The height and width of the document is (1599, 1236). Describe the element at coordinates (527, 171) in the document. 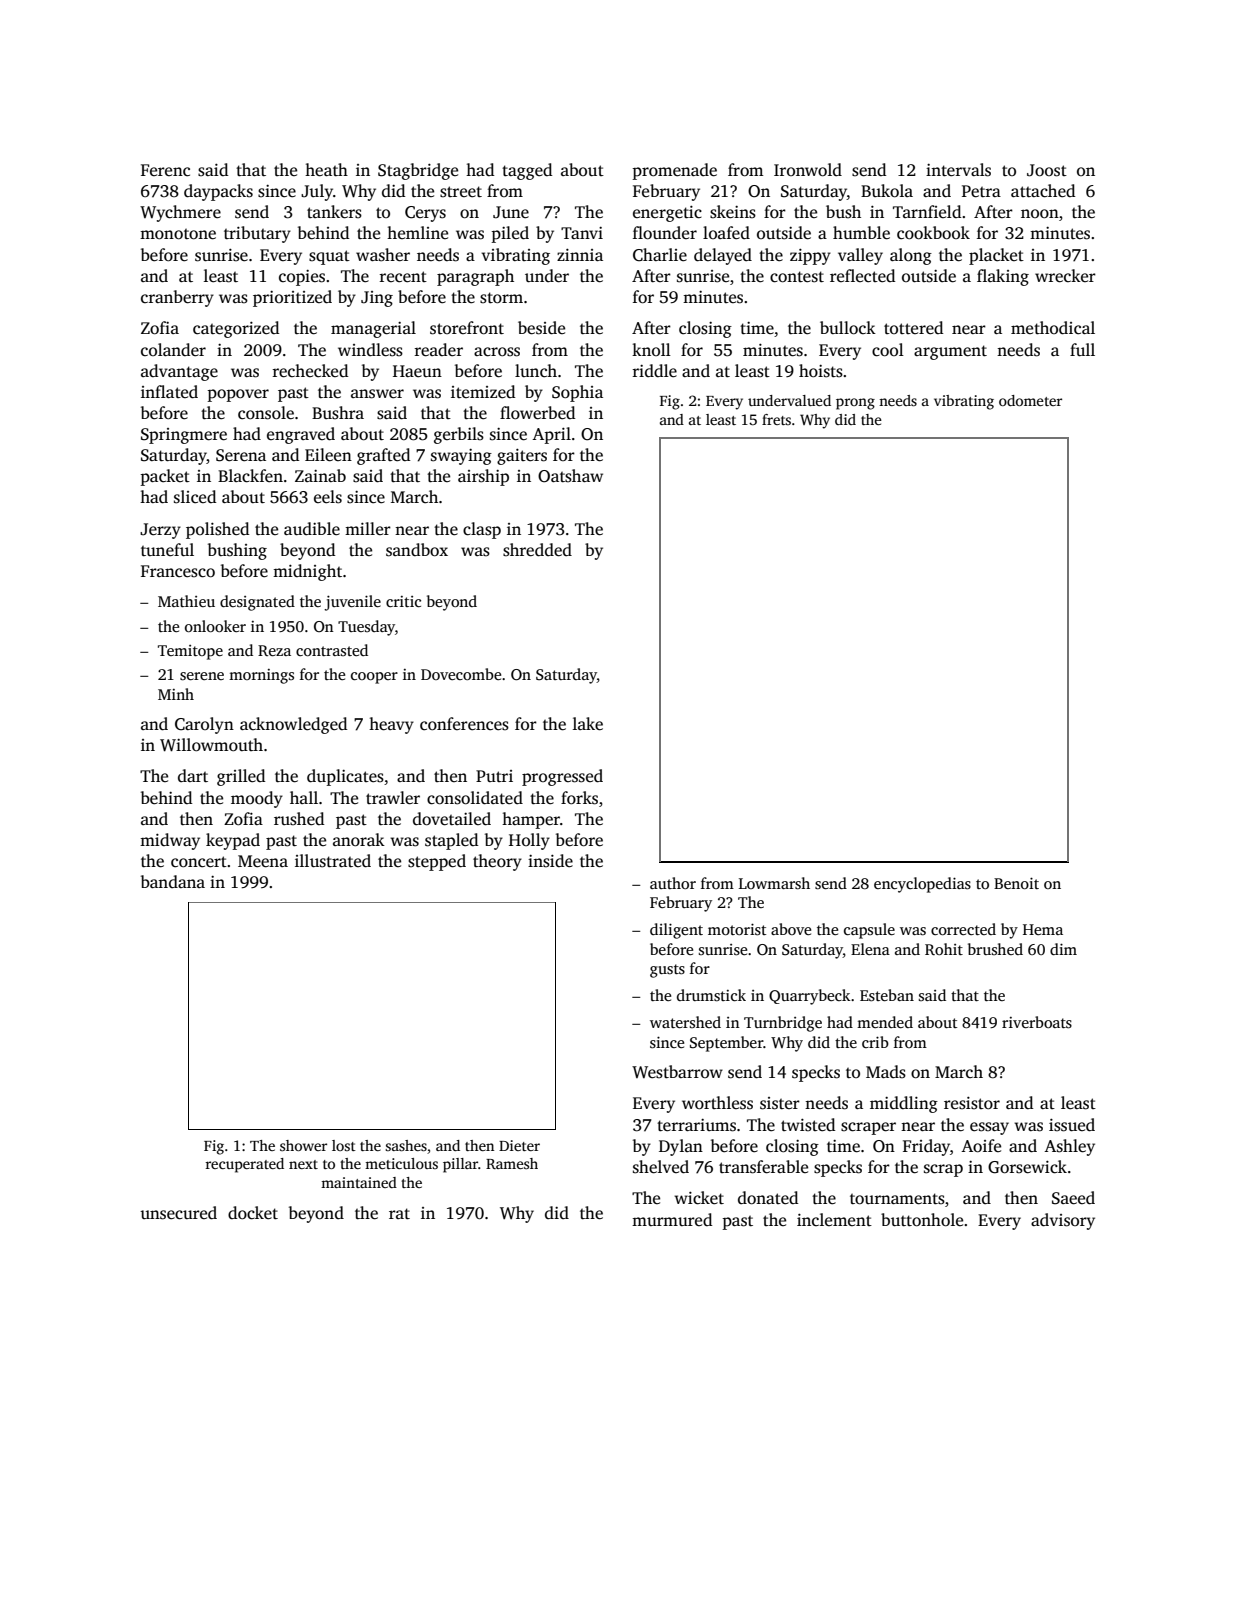

I see `tagged` at that location.
